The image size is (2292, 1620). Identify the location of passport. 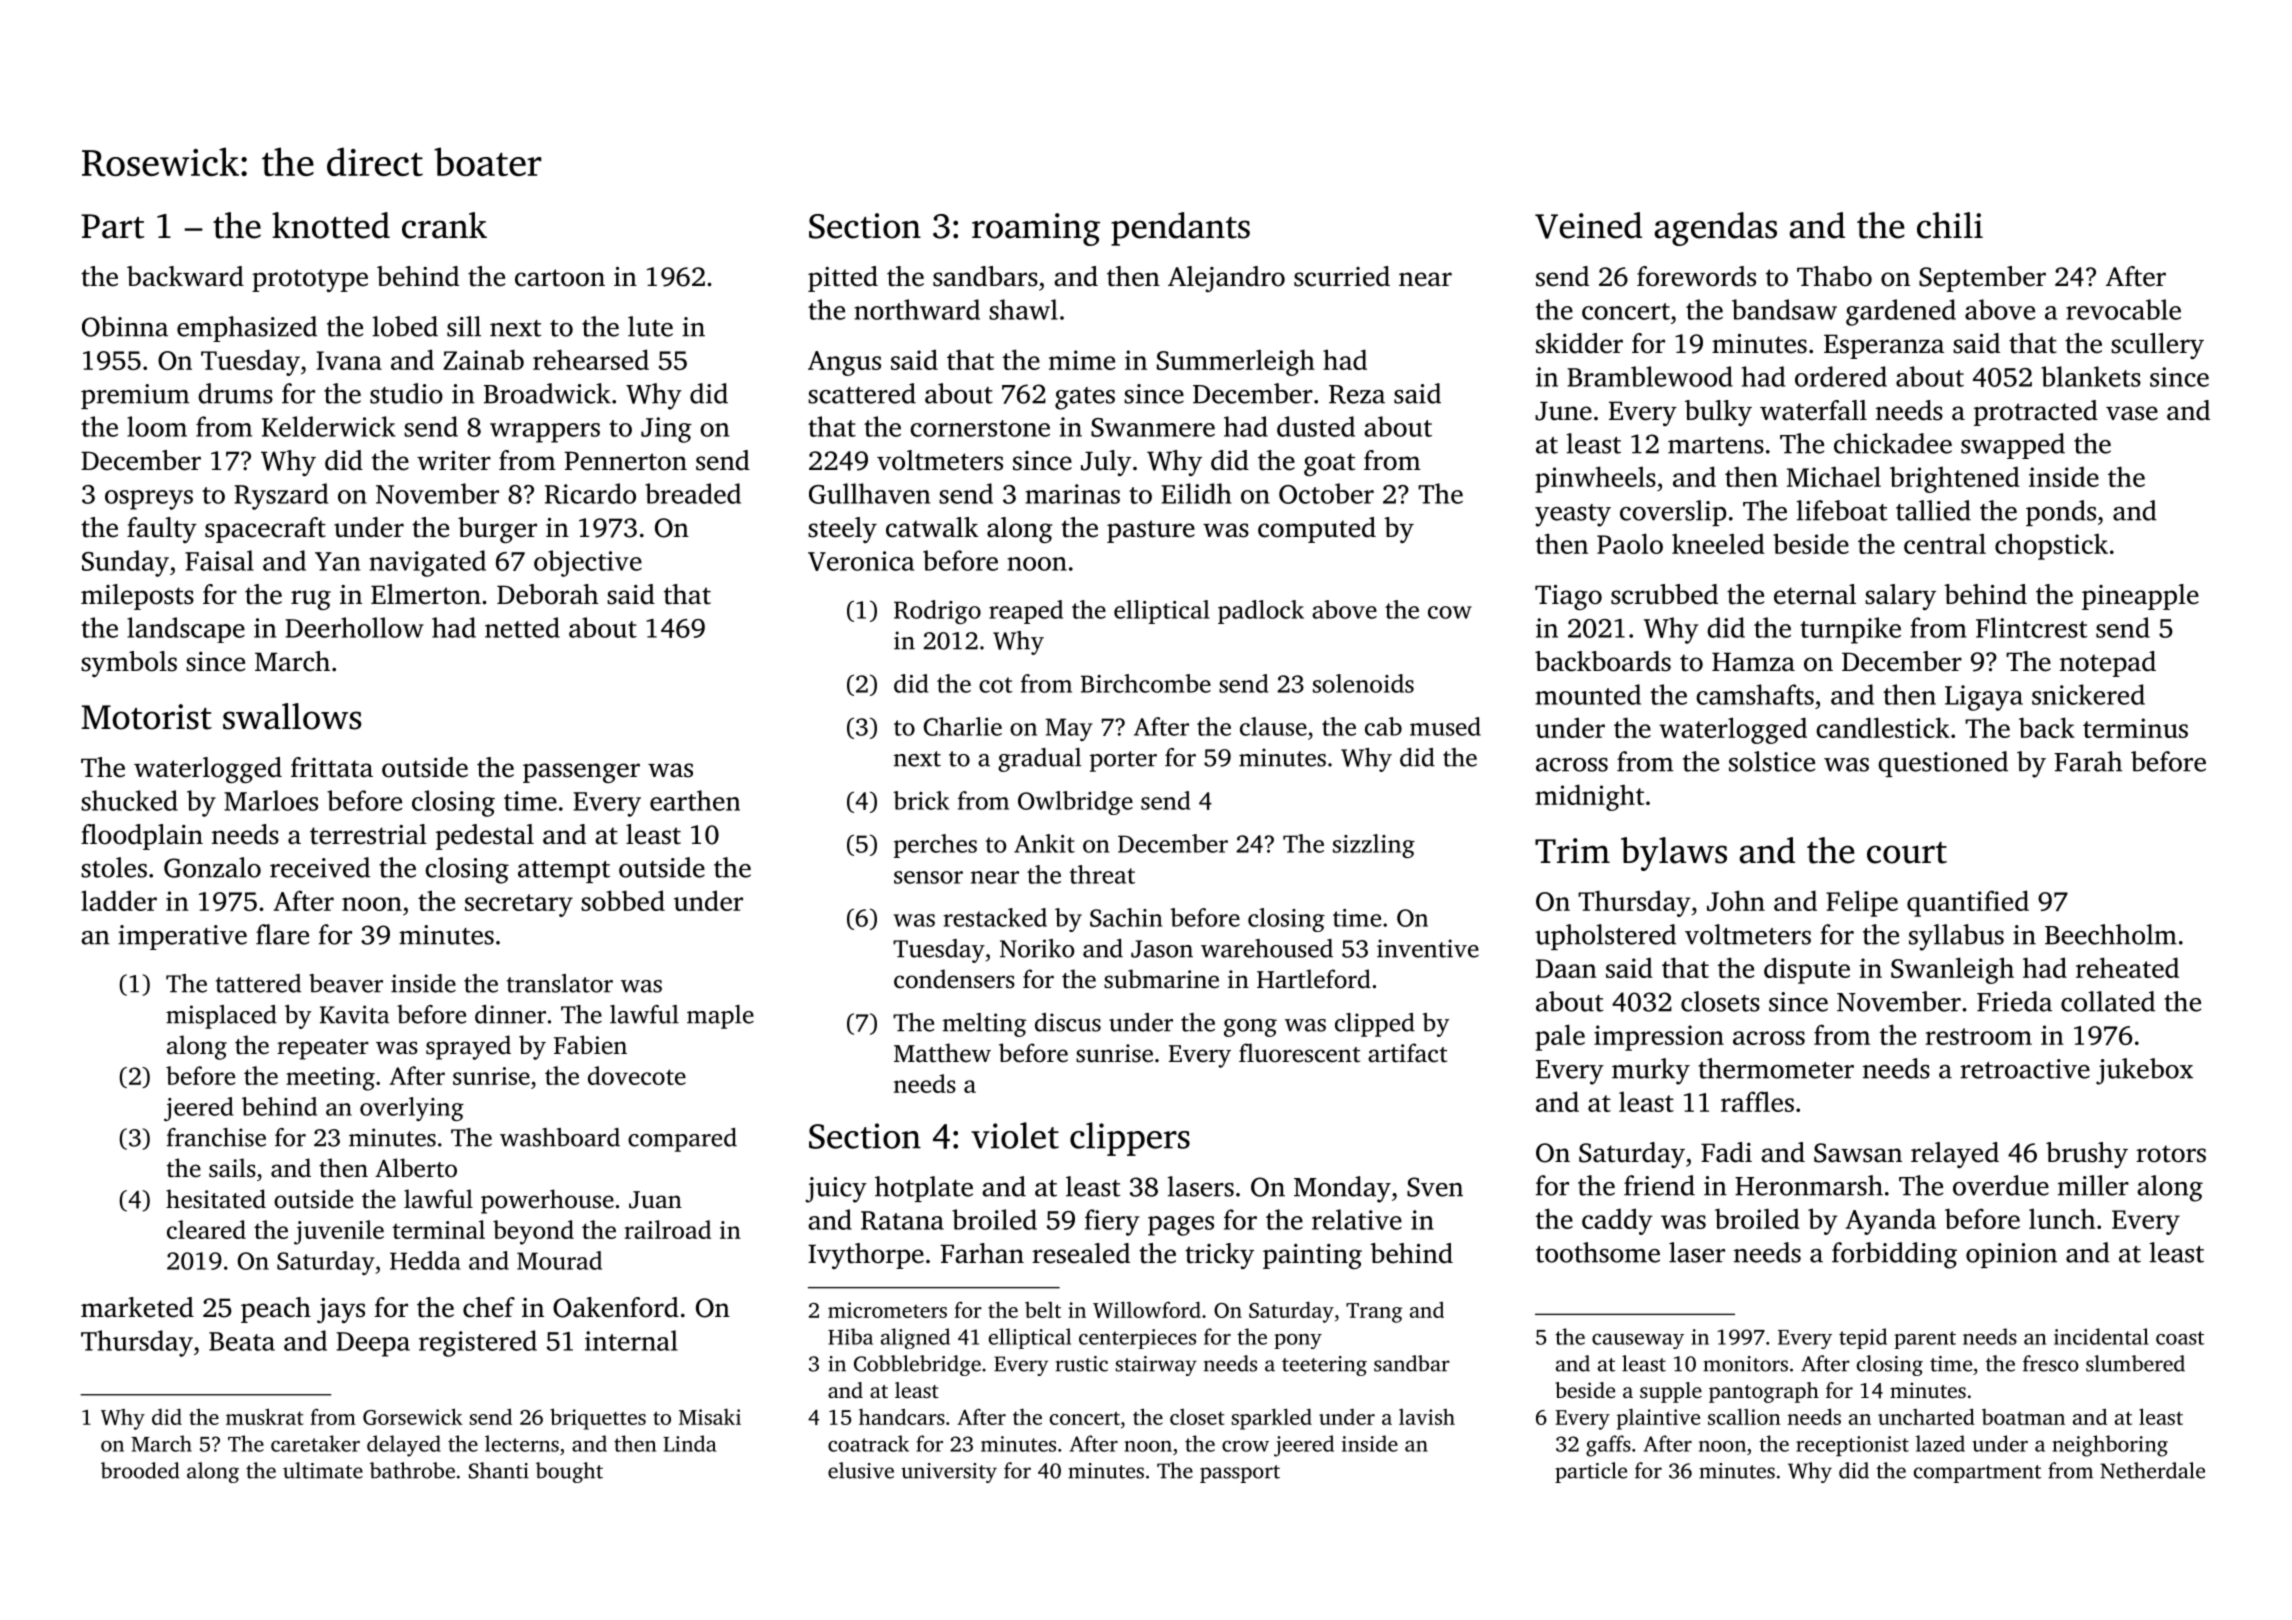
(1240, 1474).
